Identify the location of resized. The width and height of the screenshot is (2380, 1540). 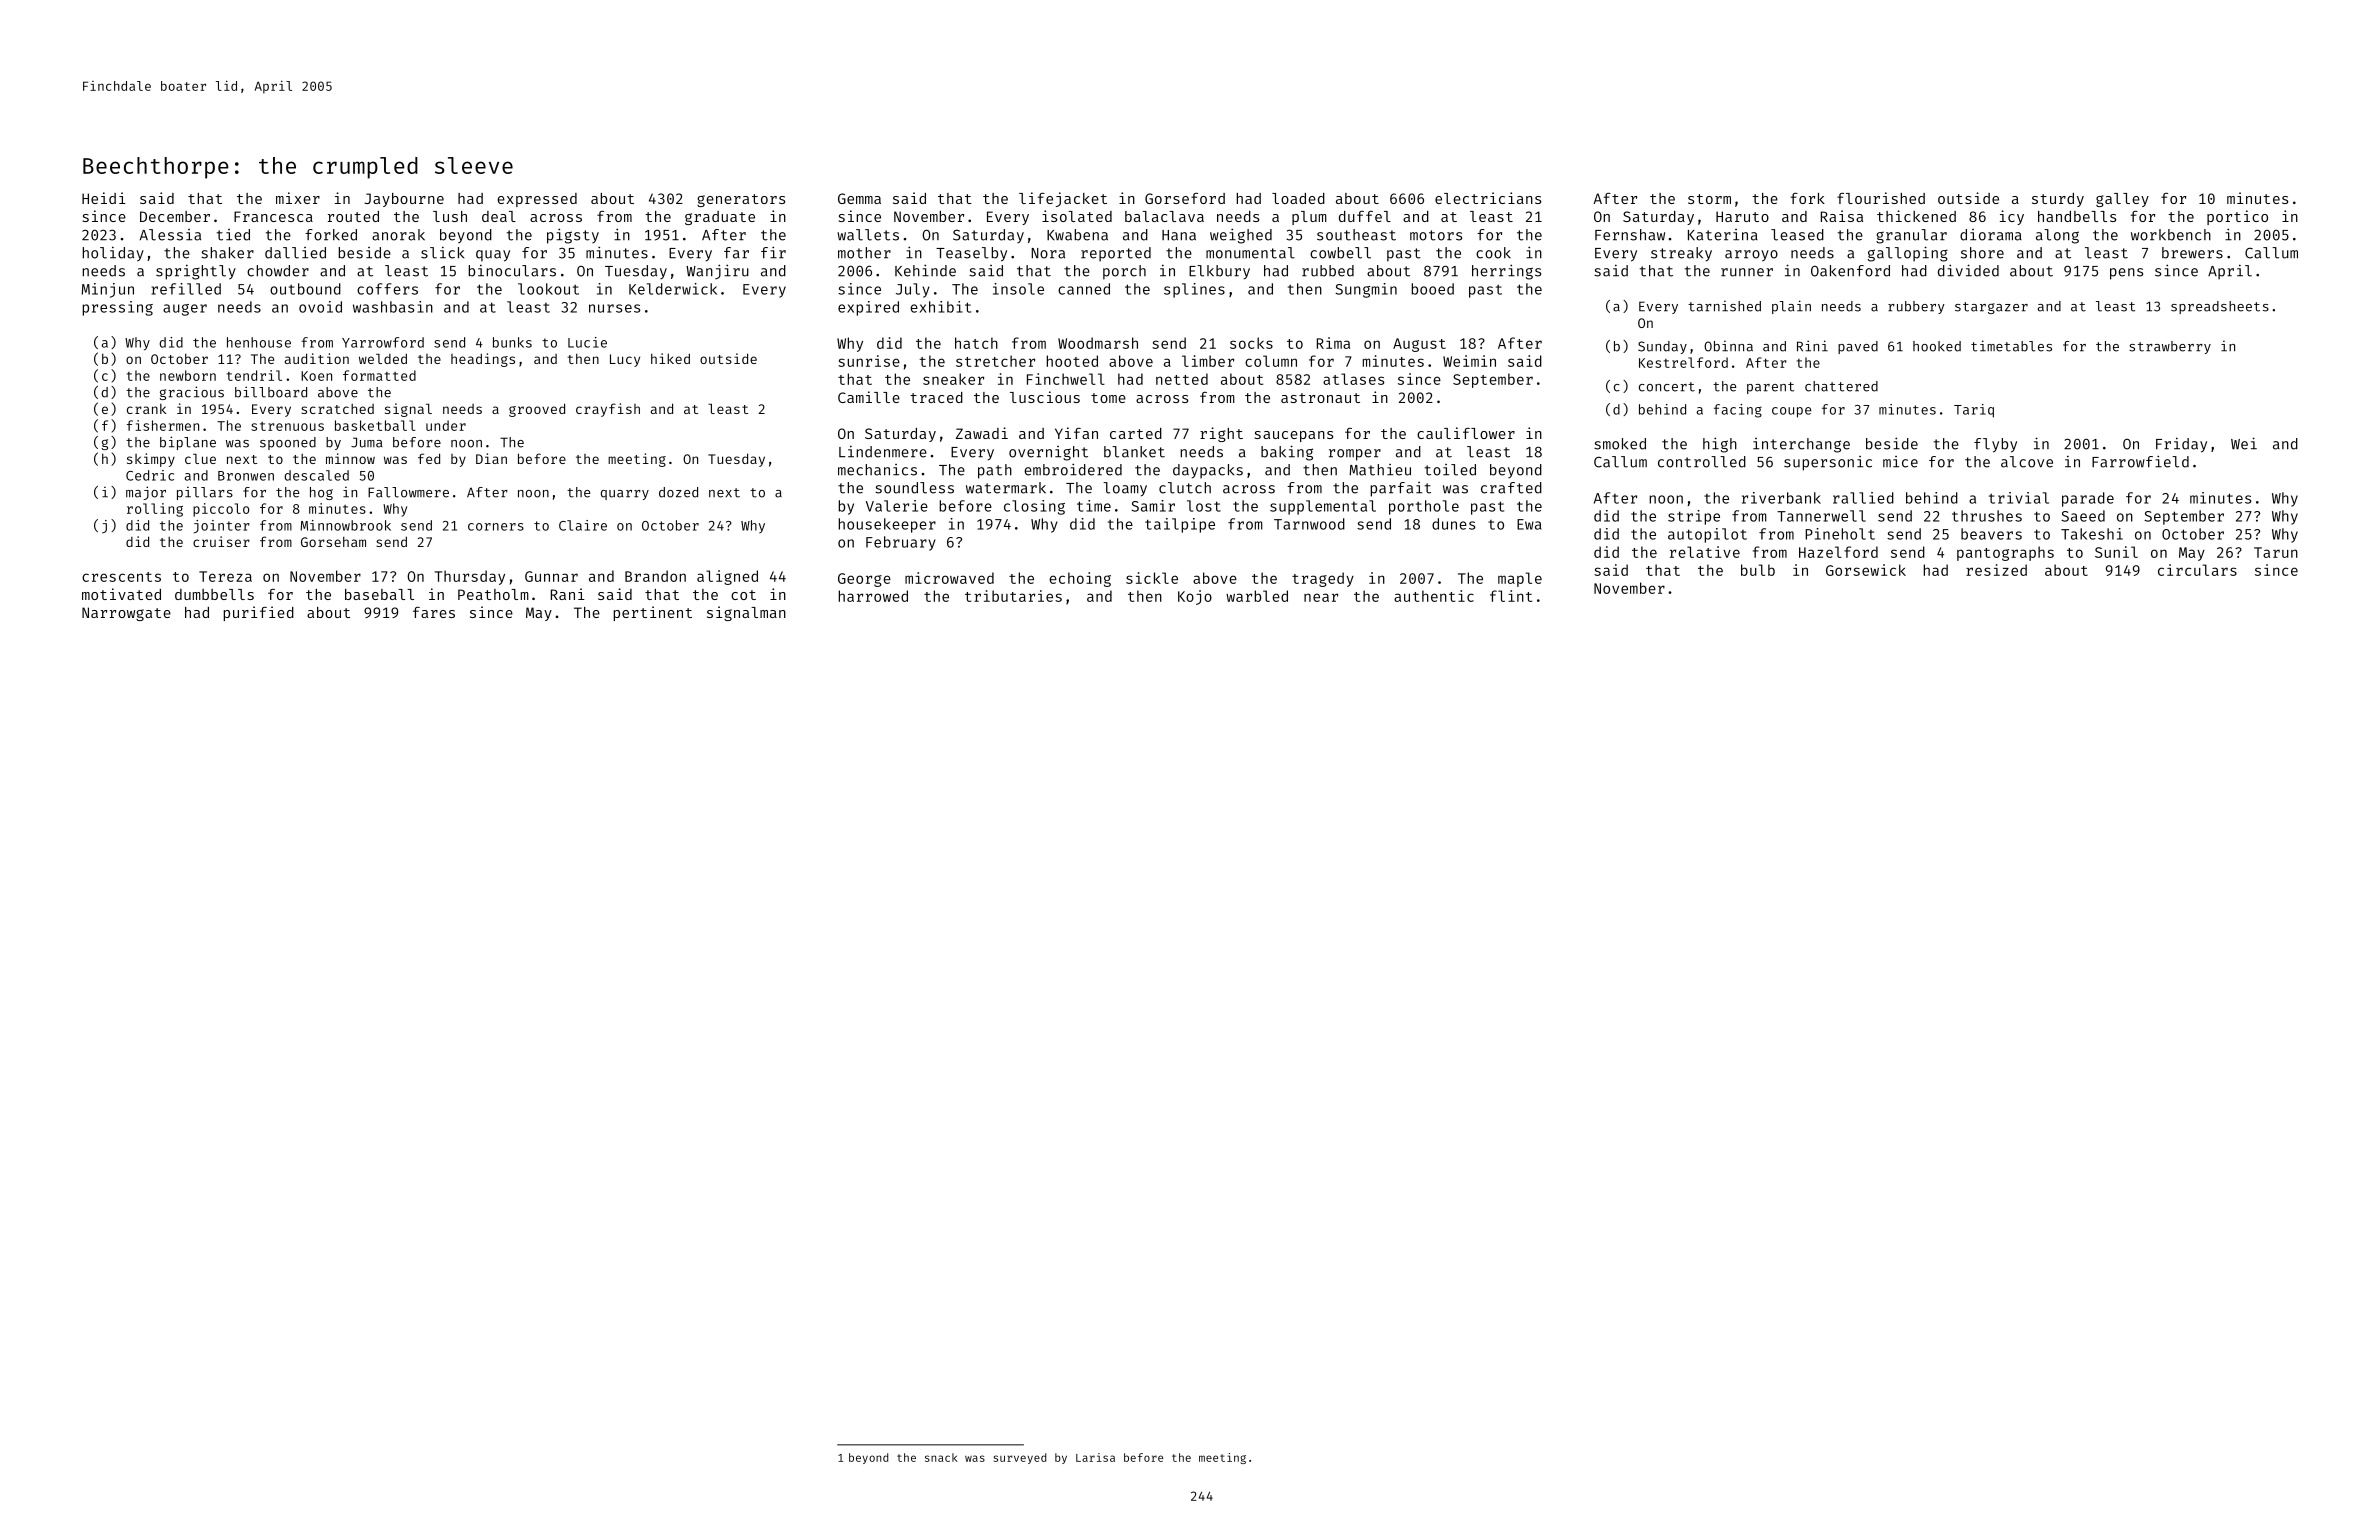
(1996, 570).
